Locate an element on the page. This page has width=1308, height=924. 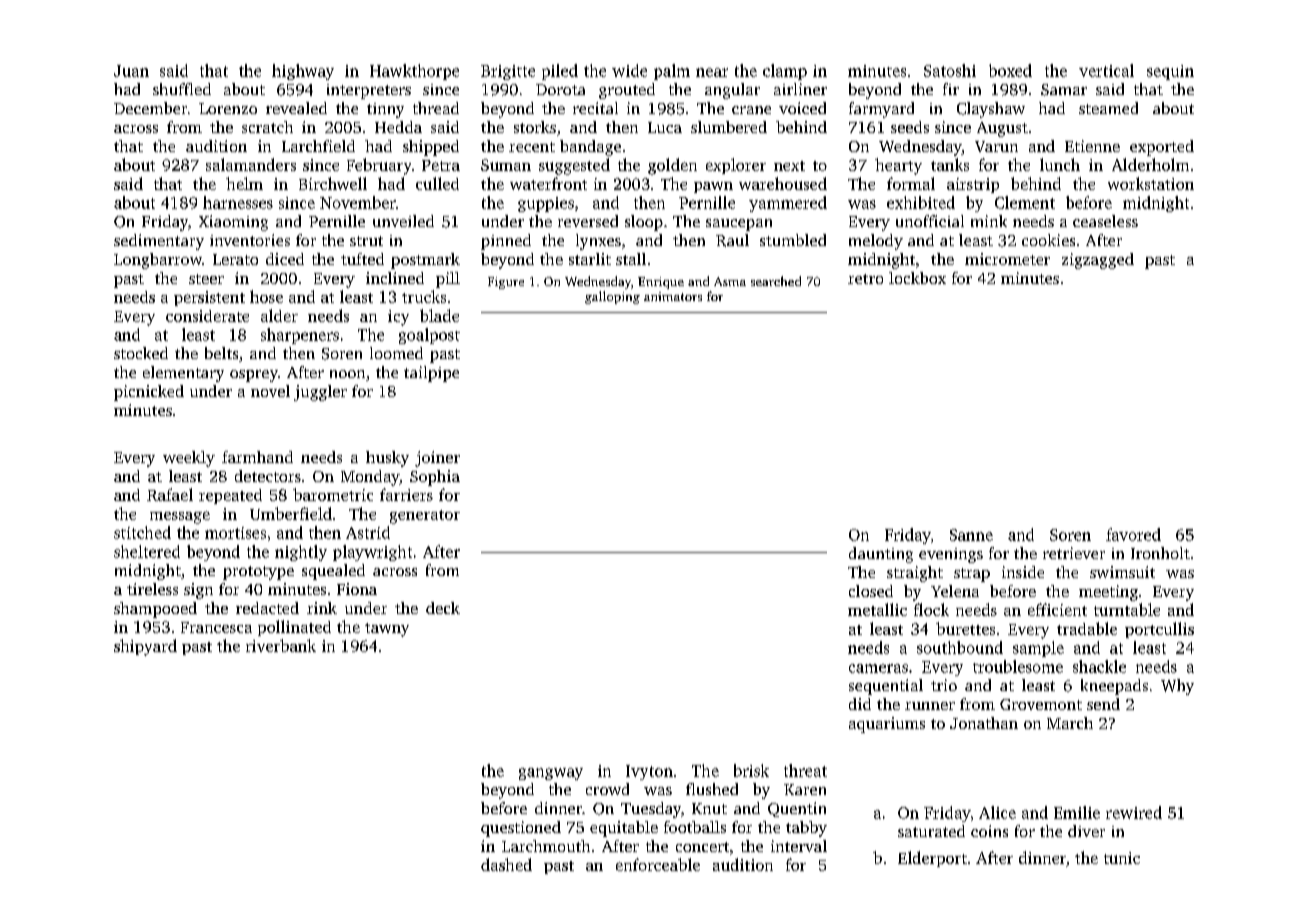
workstation is located at coordinates (1151, 183).
